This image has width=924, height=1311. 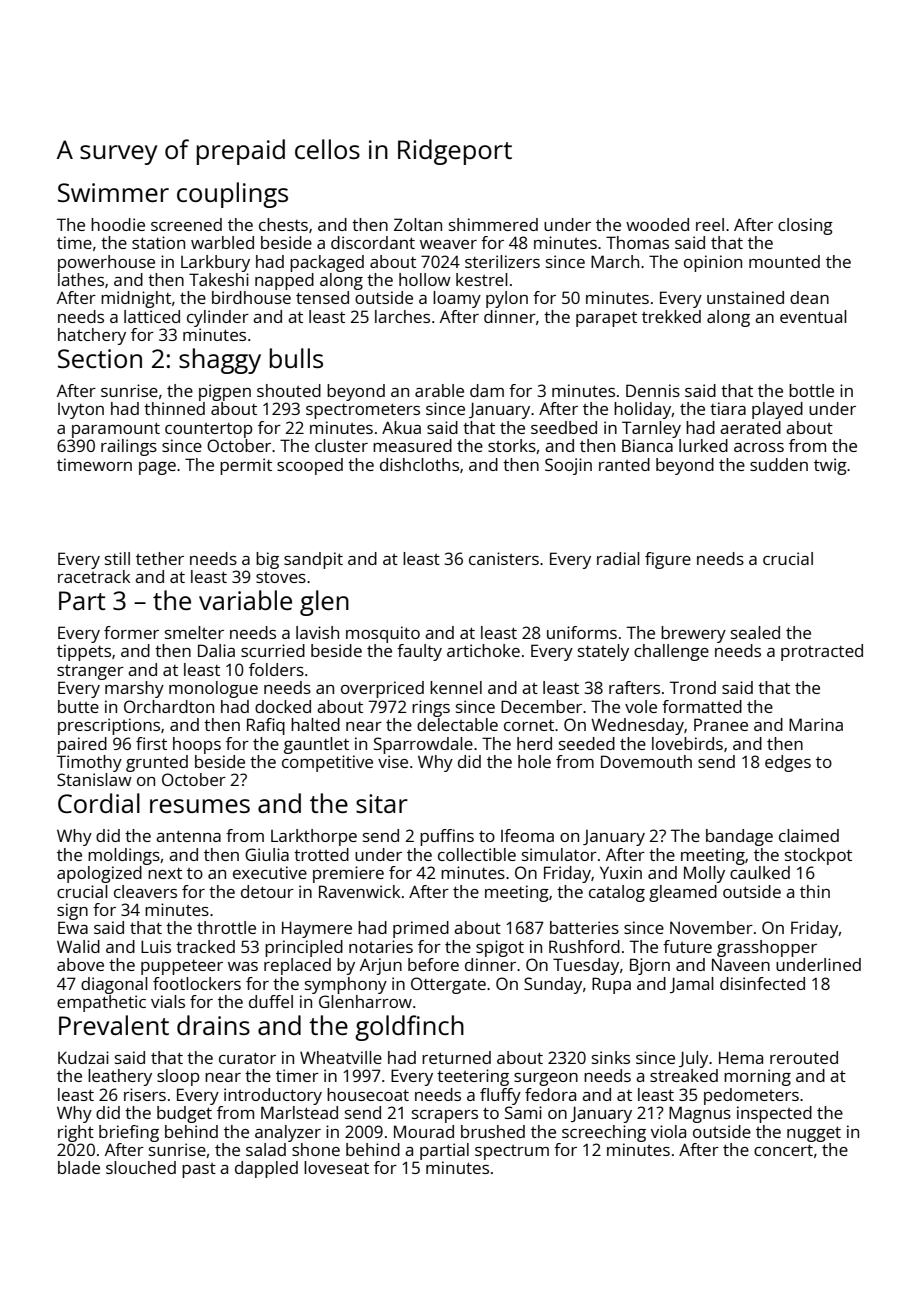 What do you see at coordinates (783, 1150) in the image?
I see `concert` at bounding box center [783, 1150].
